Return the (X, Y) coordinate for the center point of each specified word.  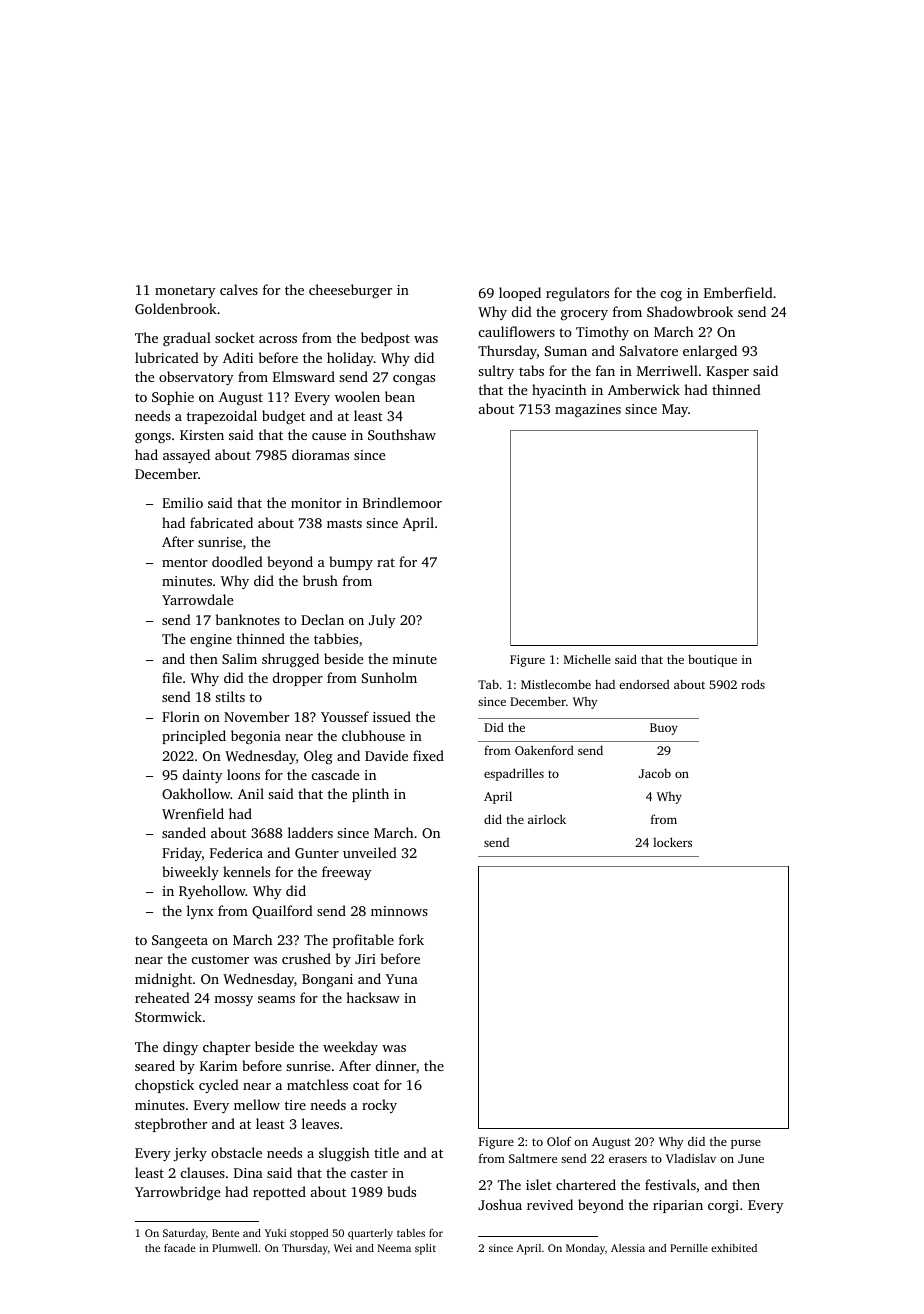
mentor (185, 562)
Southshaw (402, 434)
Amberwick (644, 389)
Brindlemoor (402, 502)
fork (411, 939)
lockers (672, 842)
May (675, 410)
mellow (257, 1104)
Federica (236, 852)
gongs (153, 438)
